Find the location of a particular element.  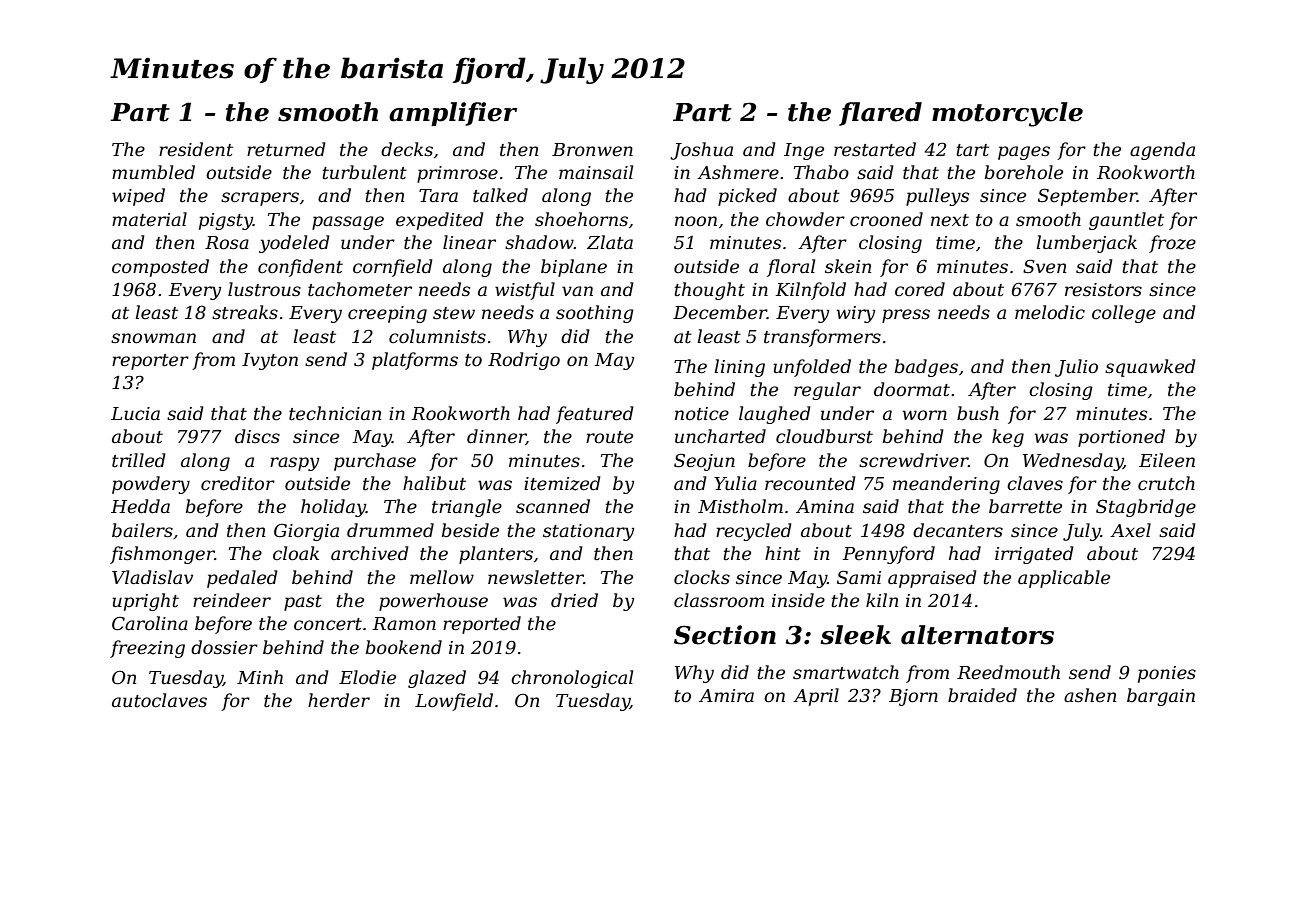

wistful is located at coordinates (525, 291).
